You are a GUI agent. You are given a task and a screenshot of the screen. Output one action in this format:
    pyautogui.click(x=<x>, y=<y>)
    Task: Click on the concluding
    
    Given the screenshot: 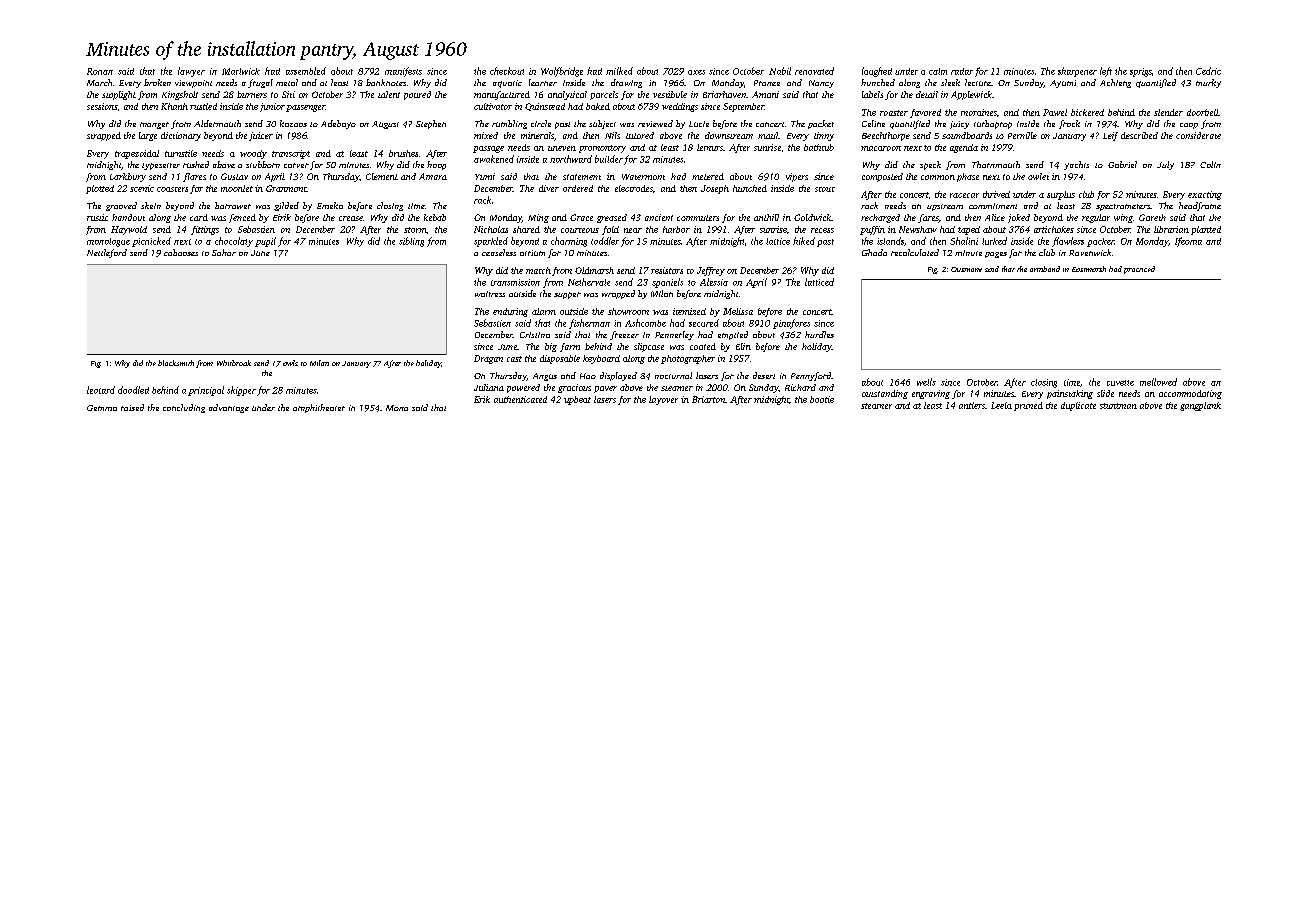 What is the action you would take?
    pyautogui.click(x=184, y=408)
